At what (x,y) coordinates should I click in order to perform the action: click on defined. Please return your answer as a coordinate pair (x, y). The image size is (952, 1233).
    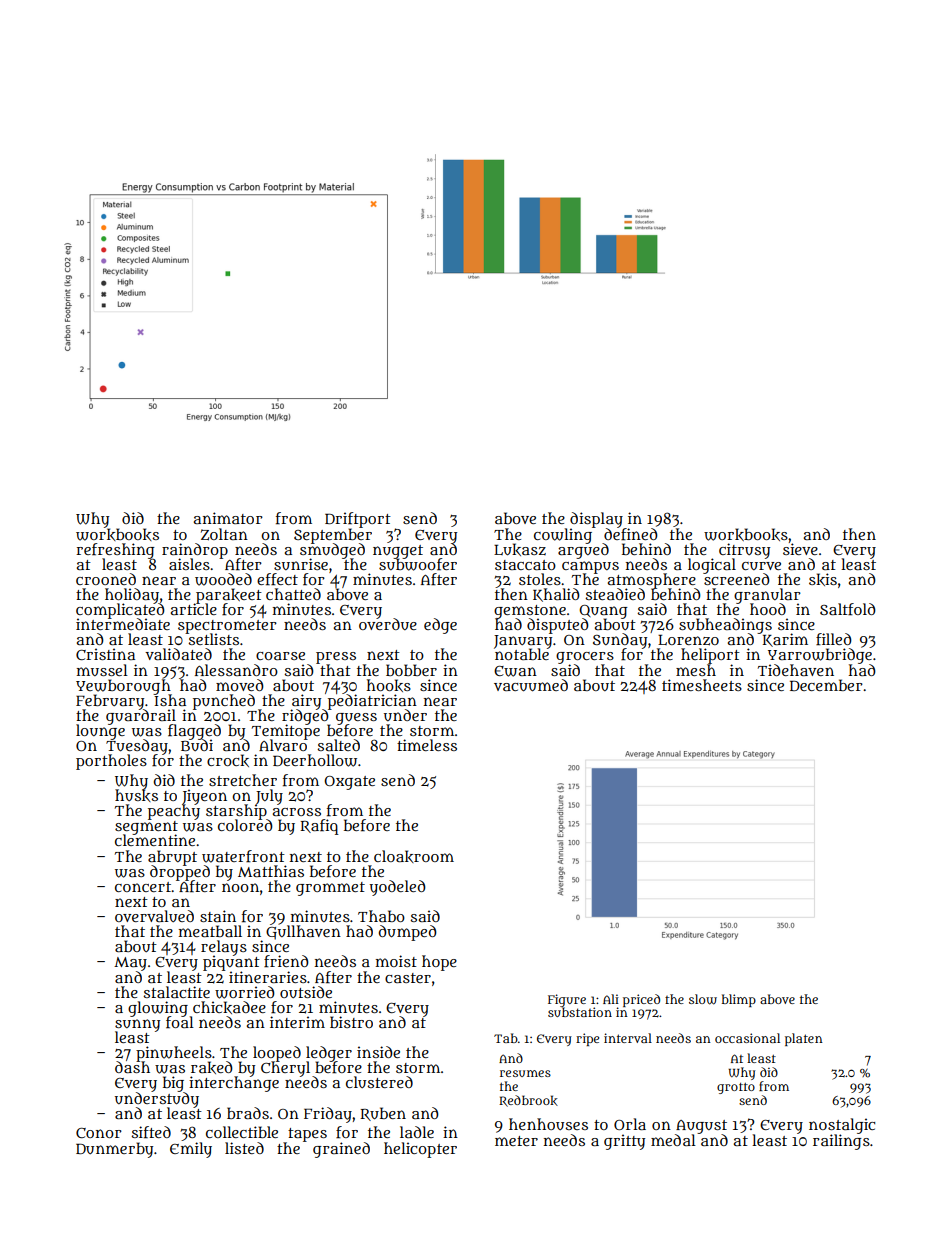
    Looking at the image, I should click on (631, 534).
